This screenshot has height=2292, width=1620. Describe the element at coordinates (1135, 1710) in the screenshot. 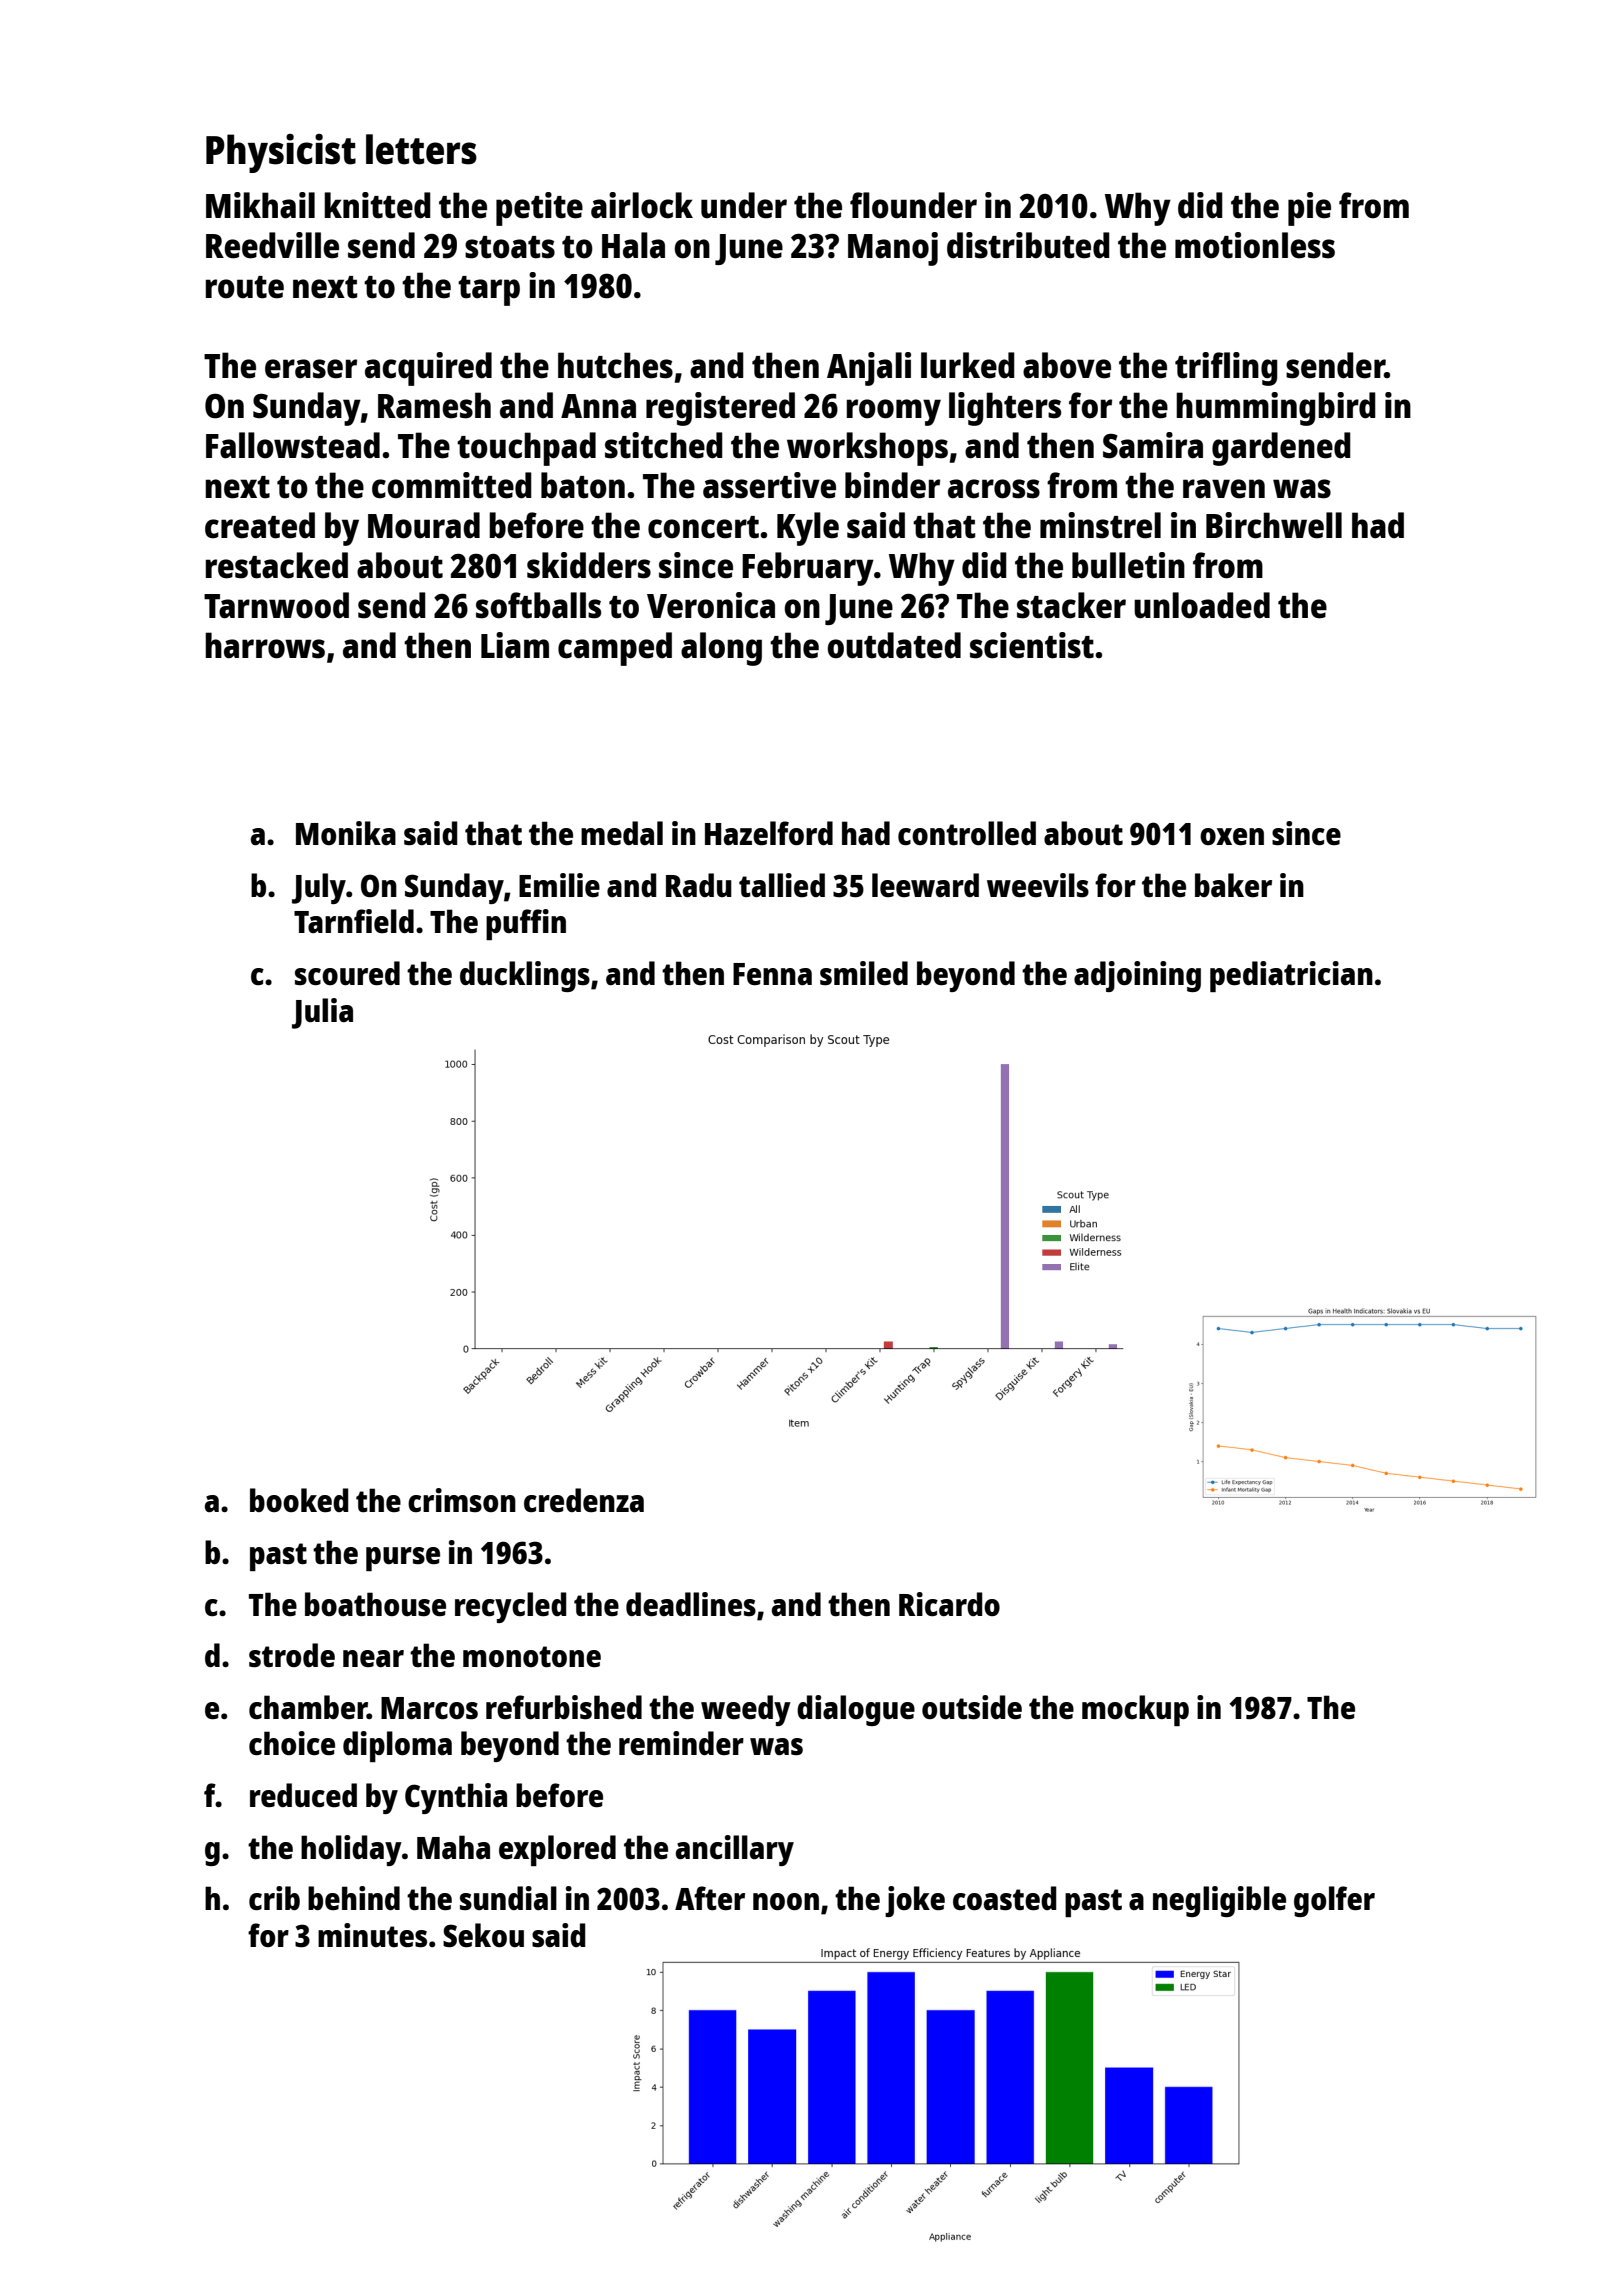

I see `mockup` at that location.
